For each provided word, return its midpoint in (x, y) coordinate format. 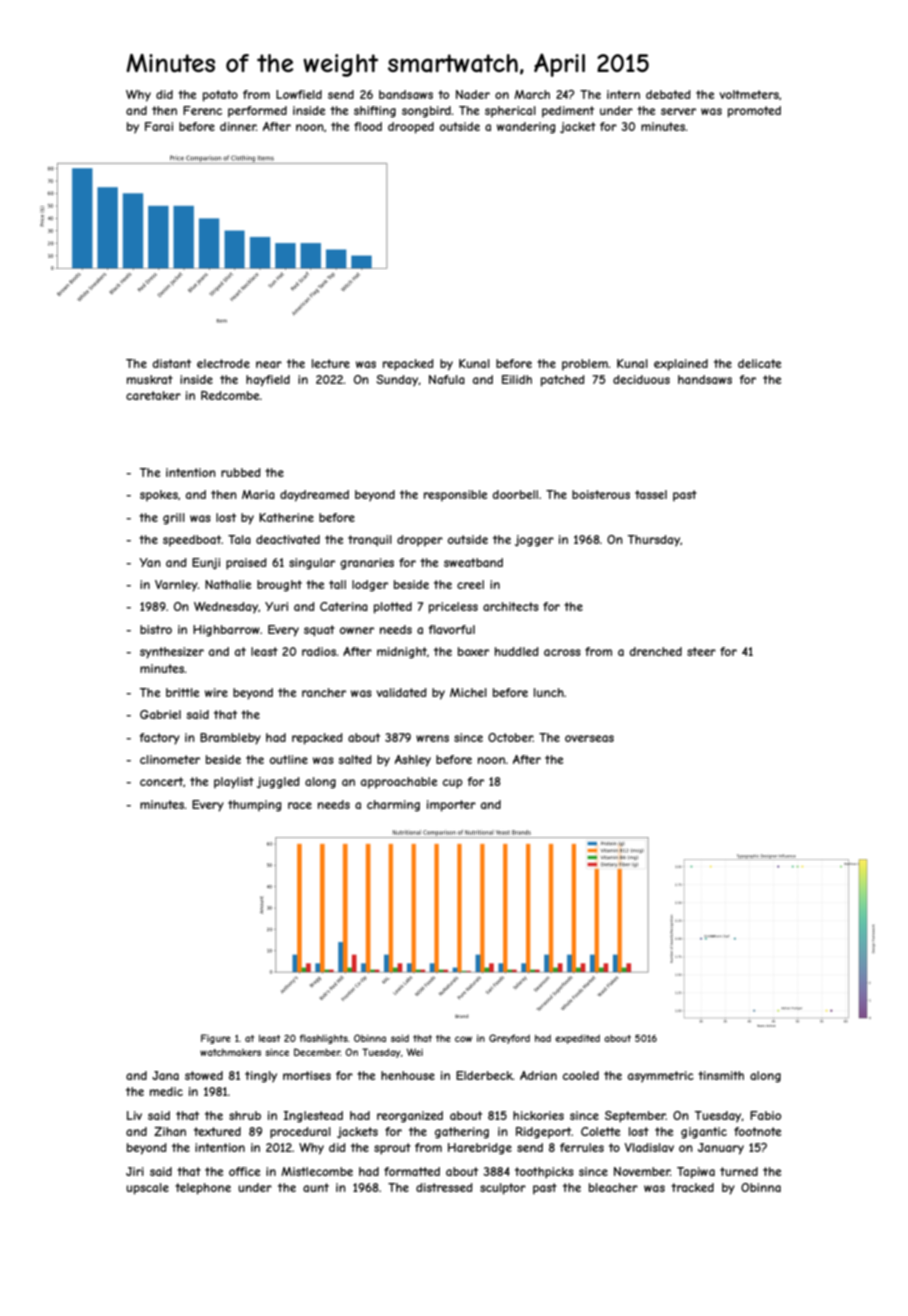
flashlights (324, 1039)
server (678, 111)
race (300, 805)
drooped (411, 128)
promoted (754, 112)
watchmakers (230, 1052)
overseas (589, 738)
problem (585, 364)
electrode (223, 363)
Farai (159, 126)
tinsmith (721, 1075)
